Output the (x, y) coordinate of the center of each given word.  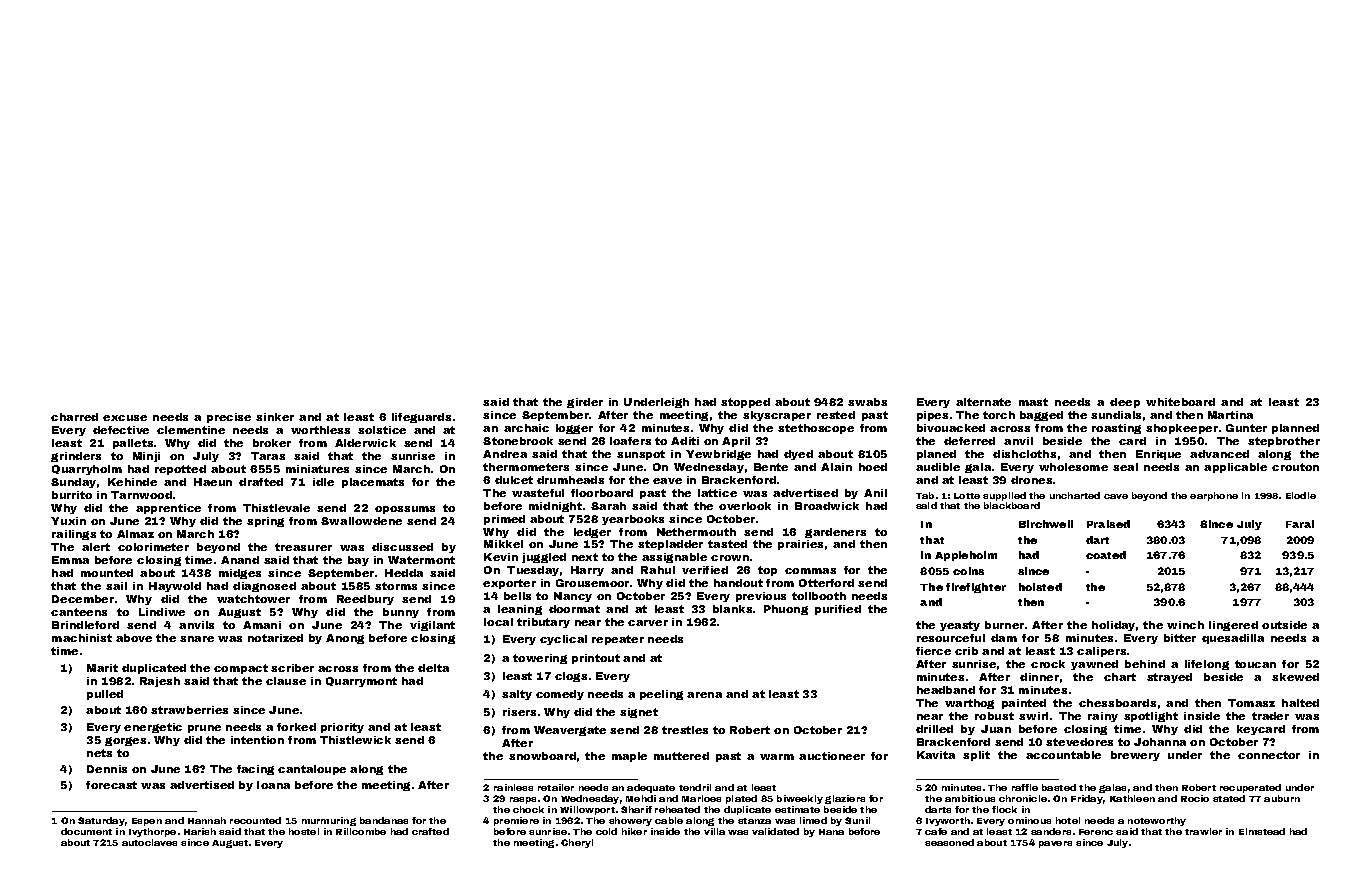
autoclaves (149, 842)
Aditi (685, 441)
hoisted (1040, 587)
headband (946, 690)
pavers (1055, 844)
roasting (1116, 429)
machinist (82, 638)
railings (74, 535)
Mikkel (503, 544)
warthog (969, 704)
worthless (320, 430)
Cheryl (577, 843)
